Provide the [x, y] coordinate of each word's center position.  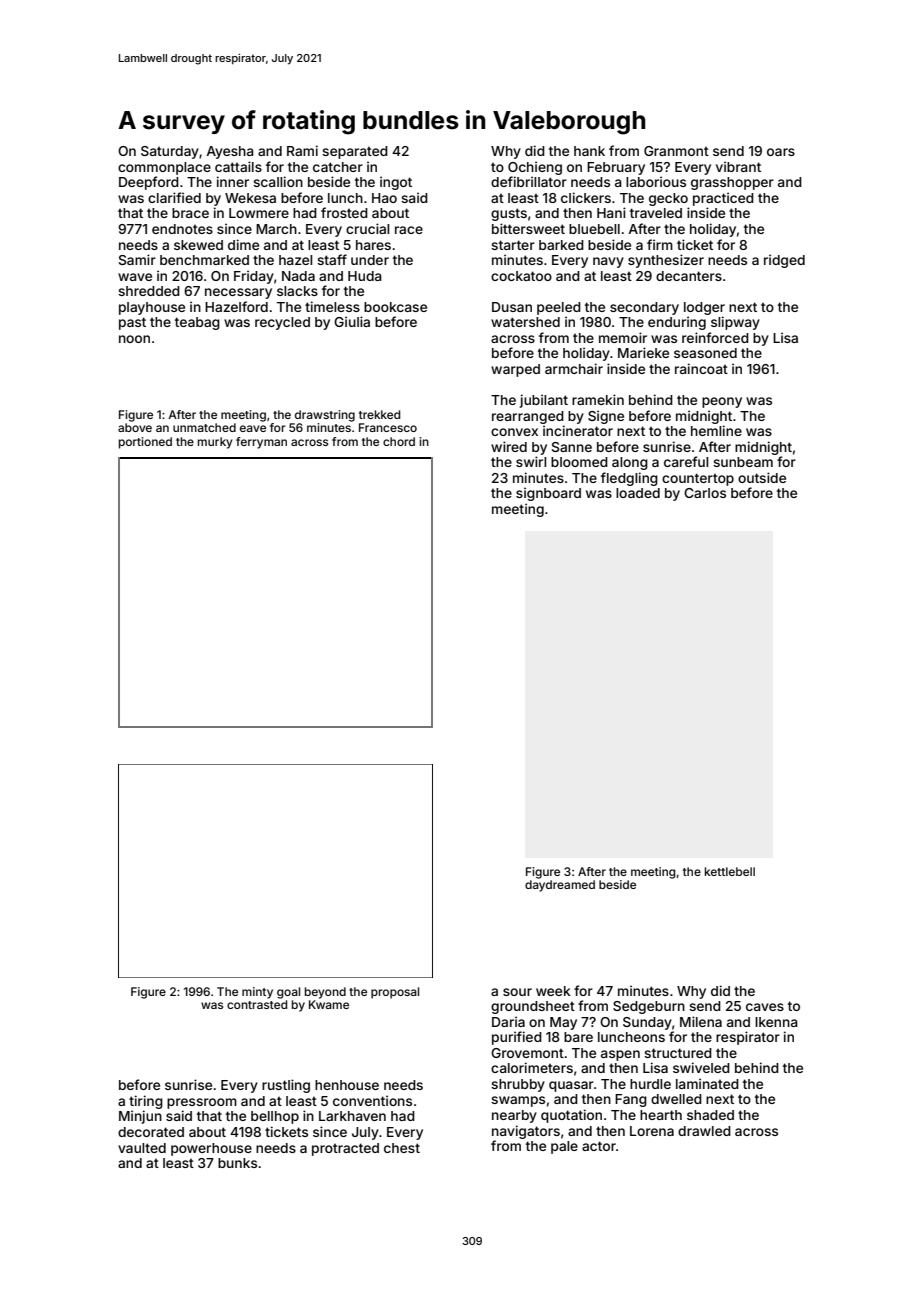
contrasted [257, 1004]
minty [257, 993]
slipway [735, 323]
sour [517, 992]
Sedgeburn [649, 1007]
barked [561, 245]
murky [215, 443]
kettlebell [730, 871]
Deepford [149, 183]
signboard [548, 494]
